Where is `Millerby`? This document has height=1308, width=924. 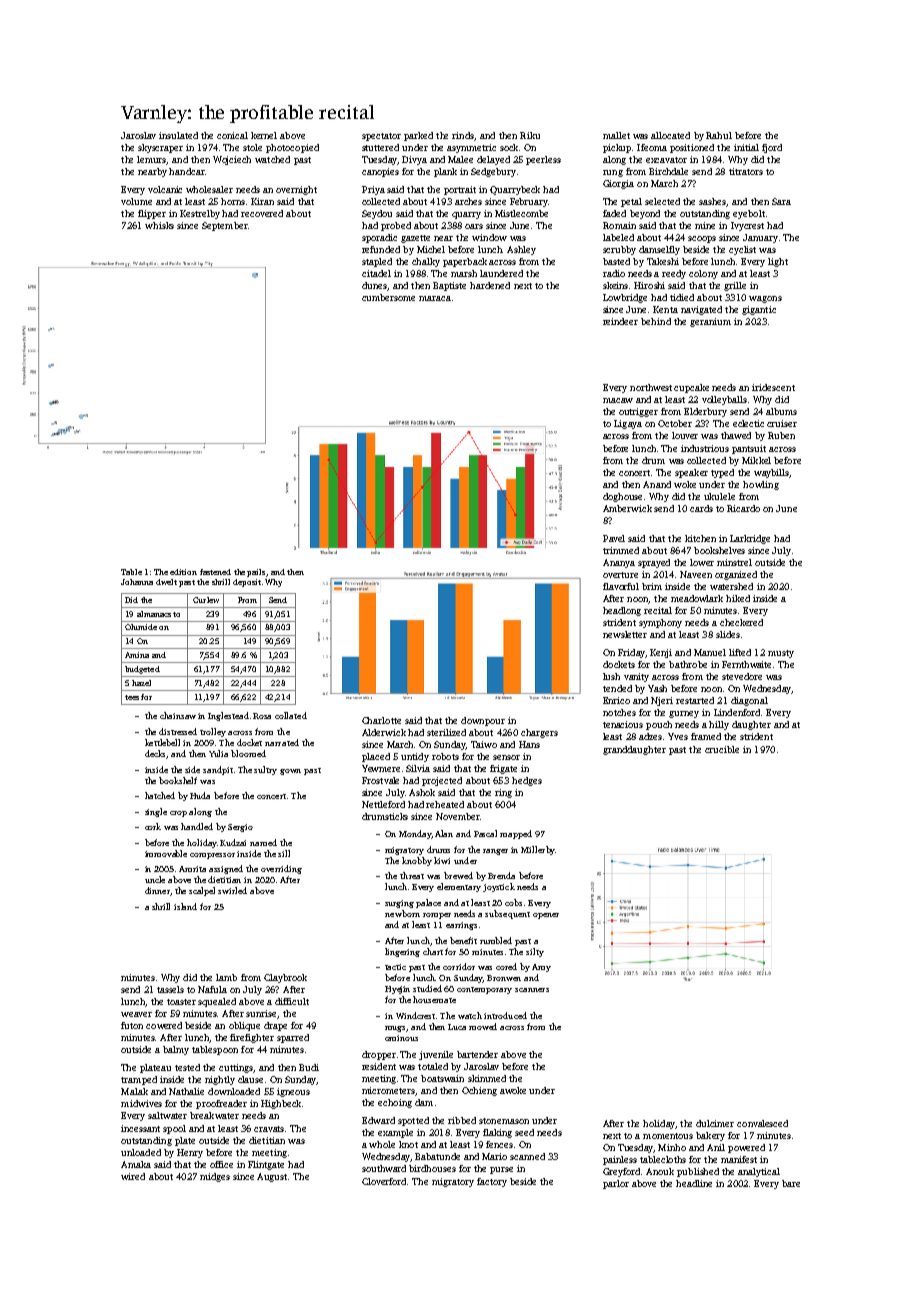
Millerby is located at coordinates (538, 850).
